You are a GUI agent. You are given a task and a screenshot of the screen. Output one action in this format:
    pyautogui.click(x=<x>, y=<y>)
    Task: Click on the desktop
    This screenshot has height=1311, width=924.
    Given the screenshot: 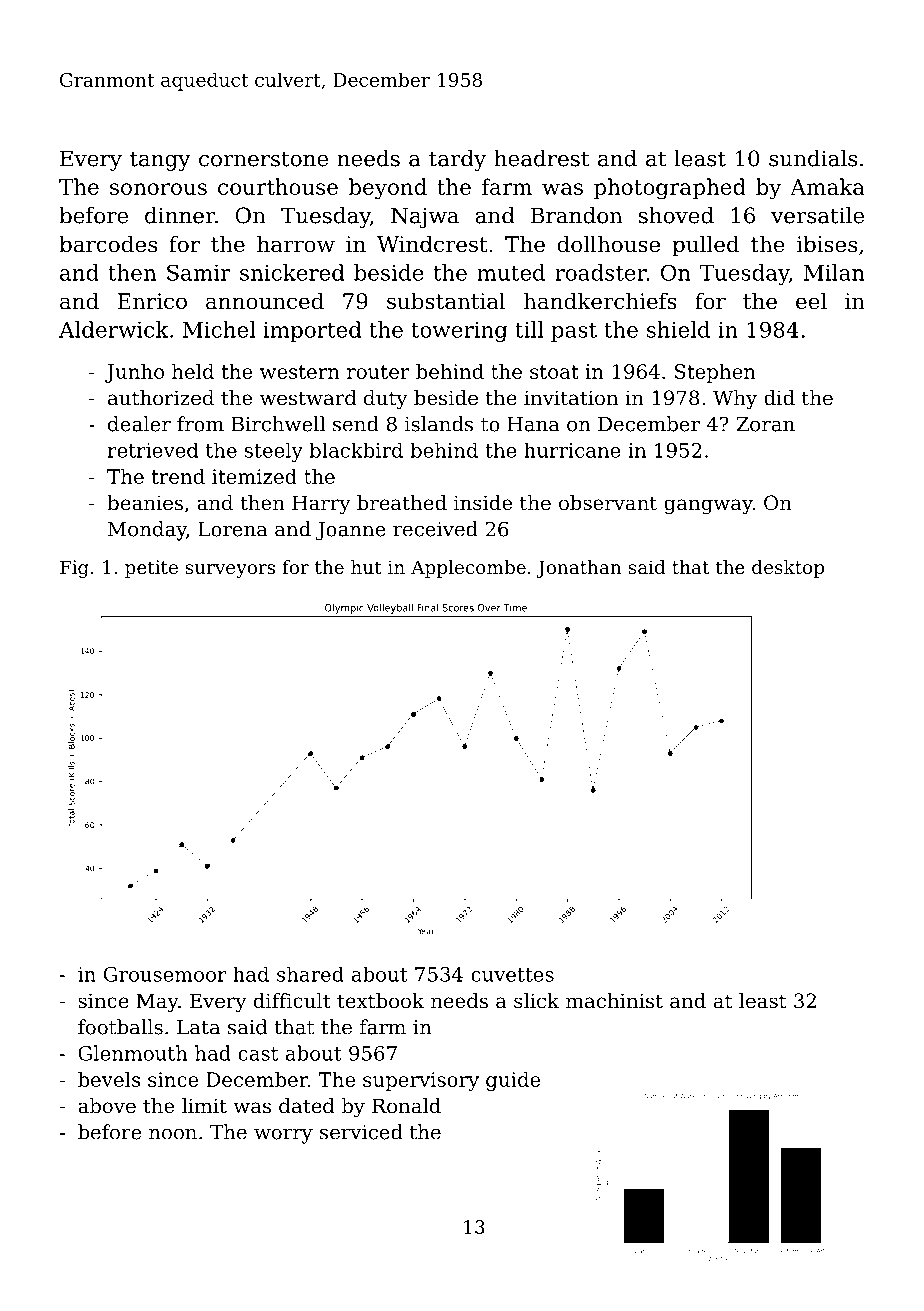 What is the action you would take?
    pyautogui.click(x=788, y=569)
